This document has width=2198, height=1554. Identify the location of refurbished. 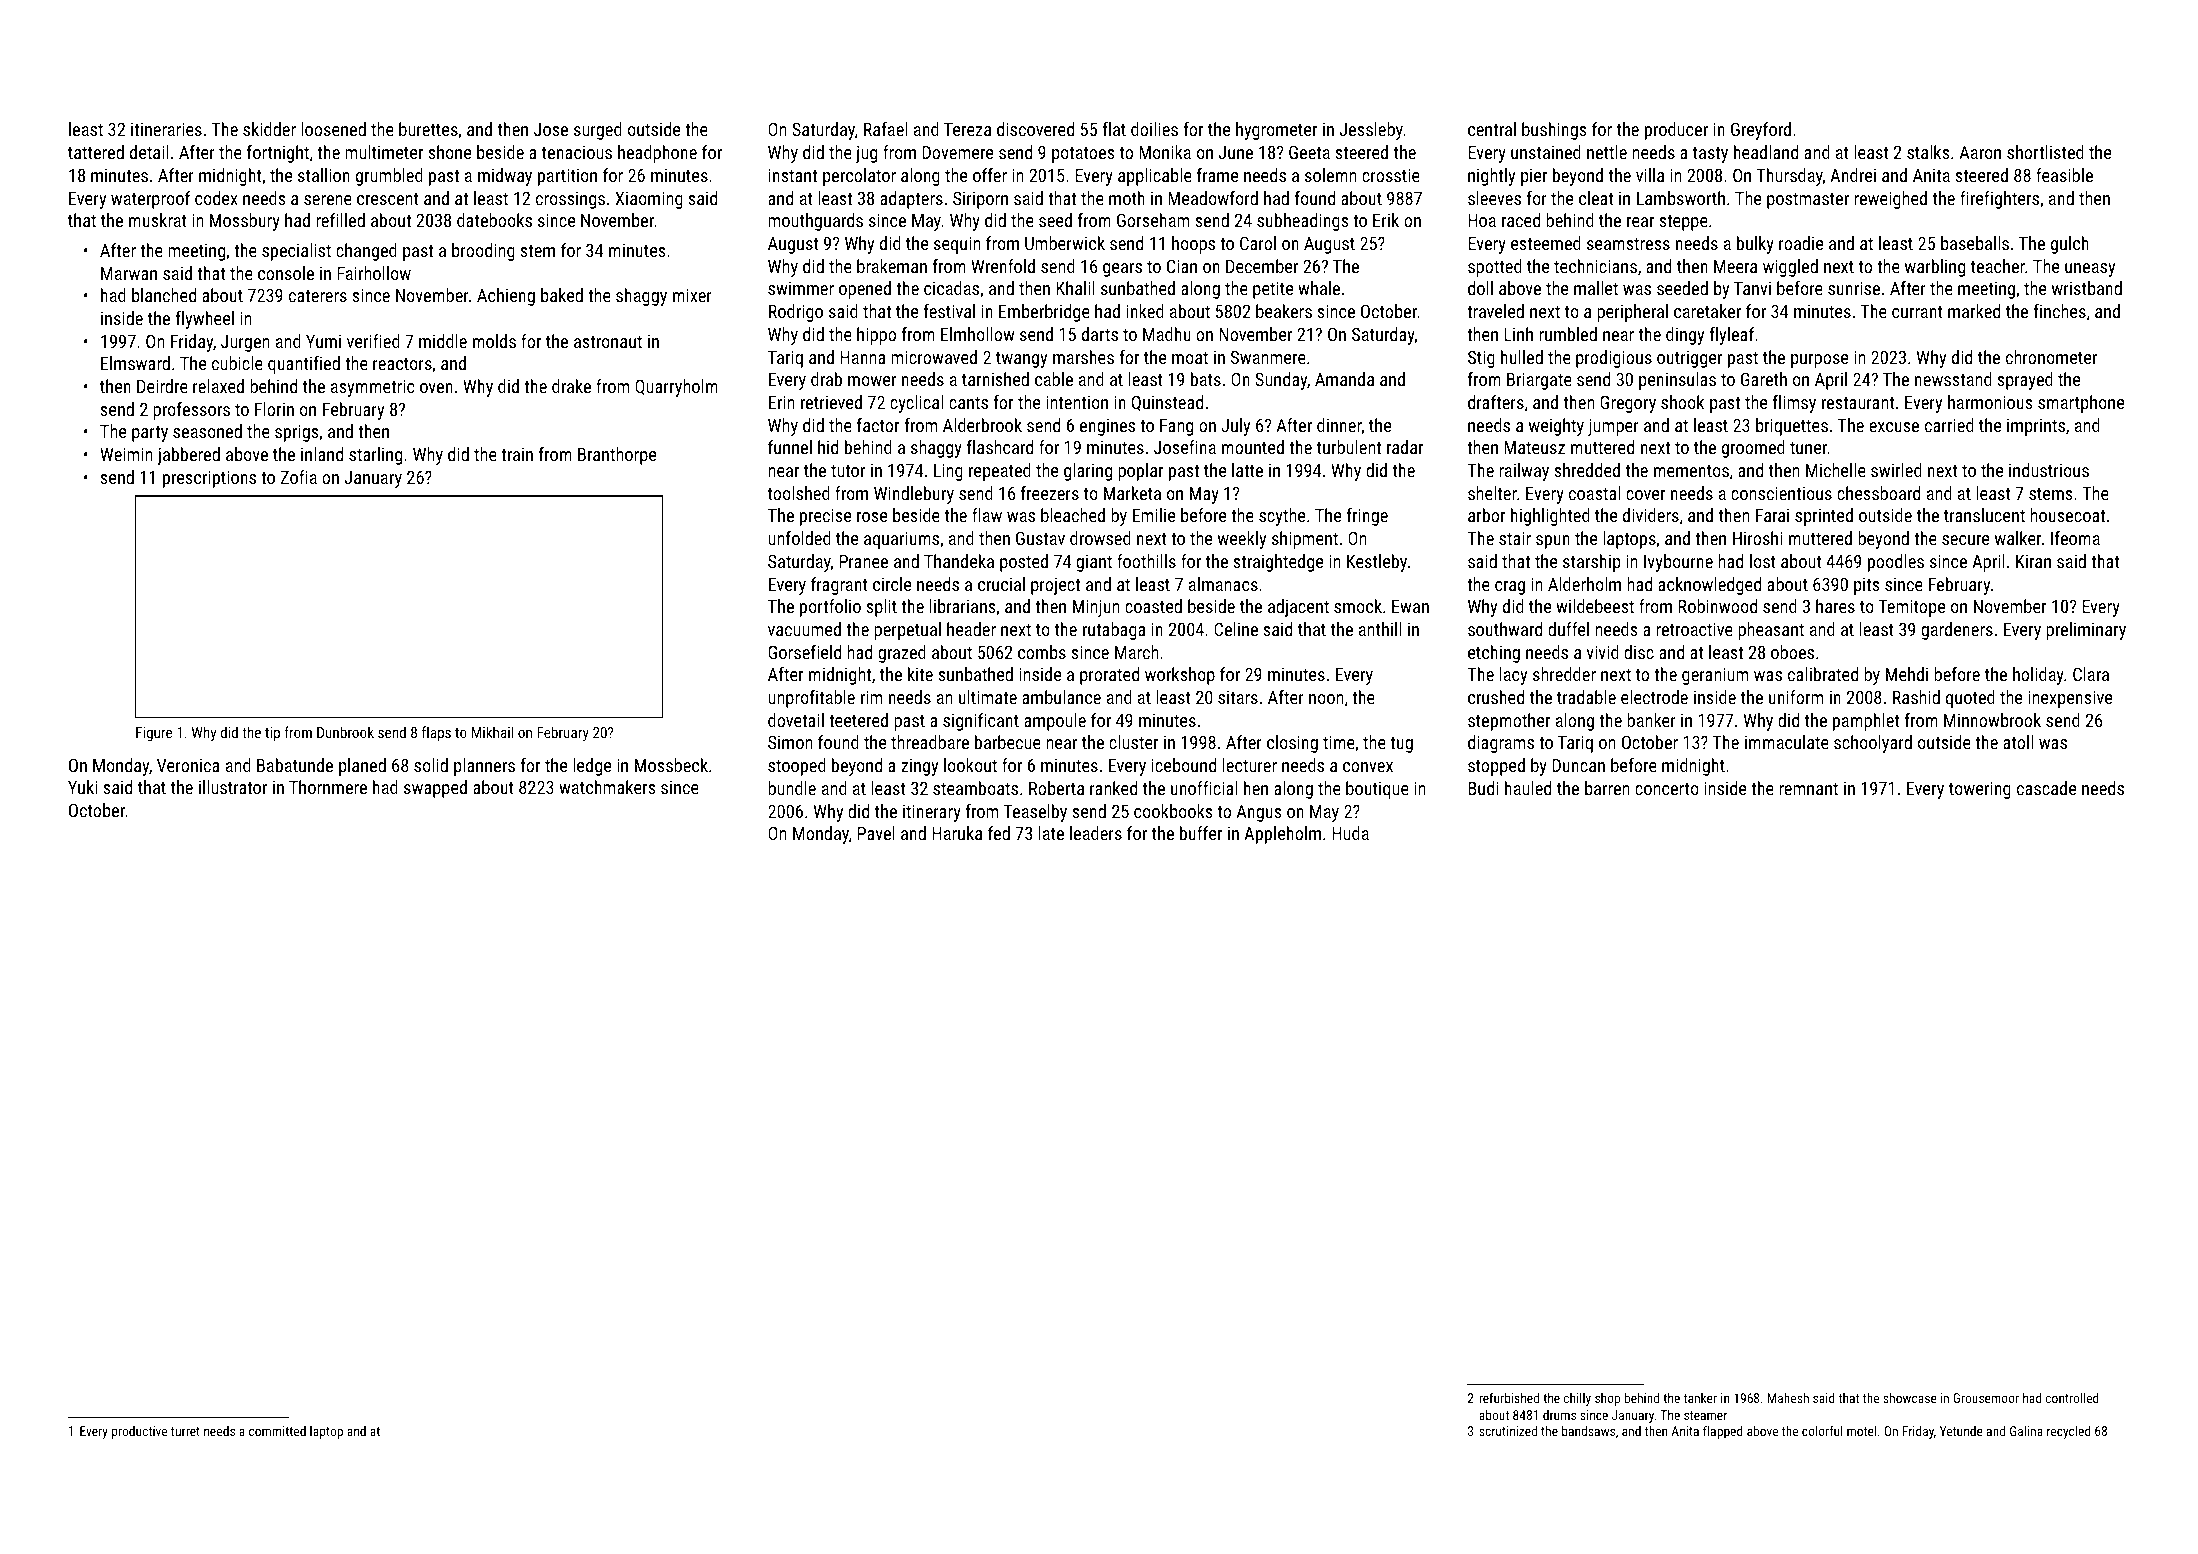
(1509, 1397).
